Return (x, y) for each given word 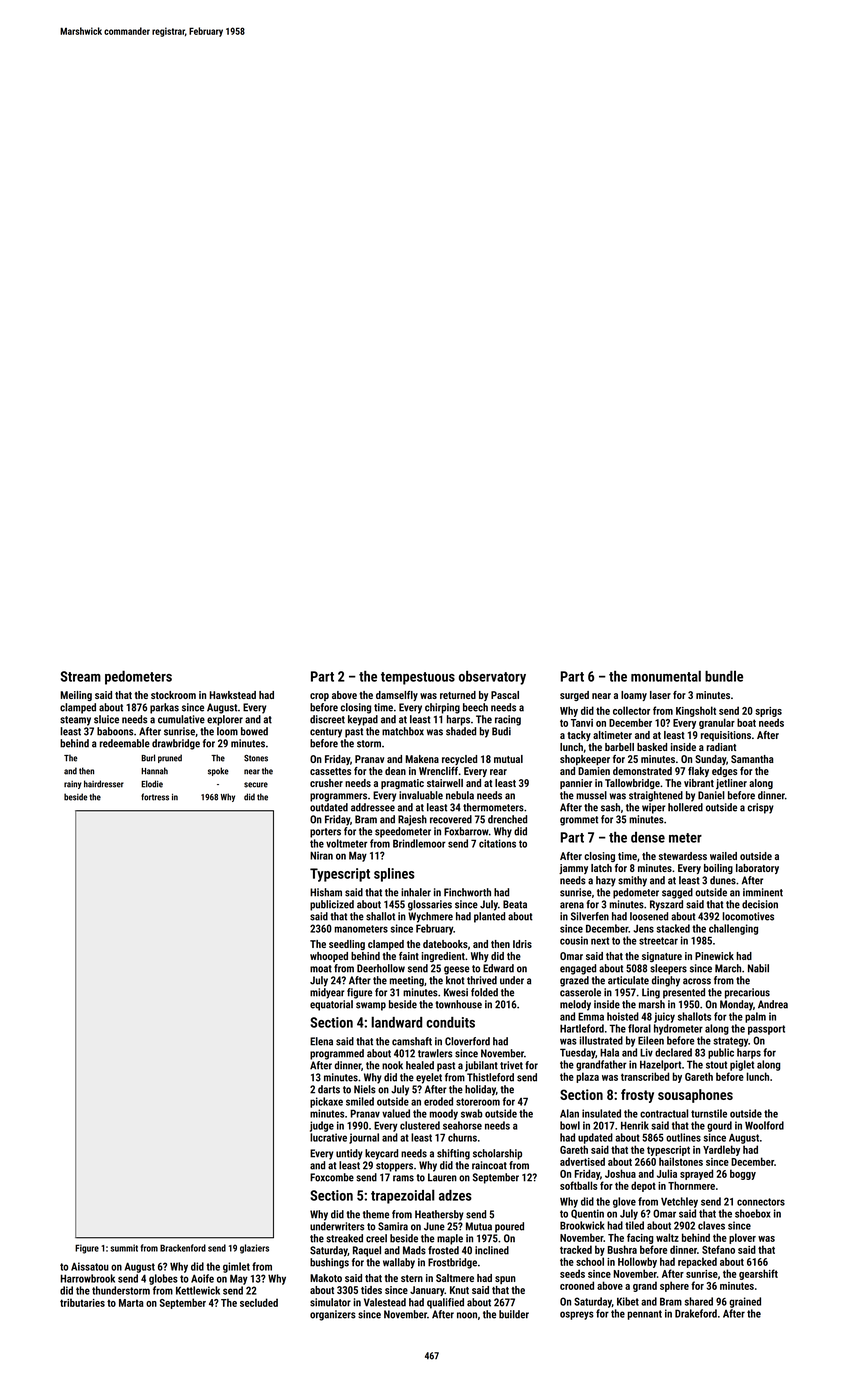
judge (322, 1126)
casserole (580, 992)
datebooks (445, 944)
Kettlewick (198, 1290)
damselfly (397, 696)
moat (321, 969)
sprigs (768, 712)
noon (467, 1315)
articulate (628, 980)
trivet (511, 1065)
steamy (75, 721)
